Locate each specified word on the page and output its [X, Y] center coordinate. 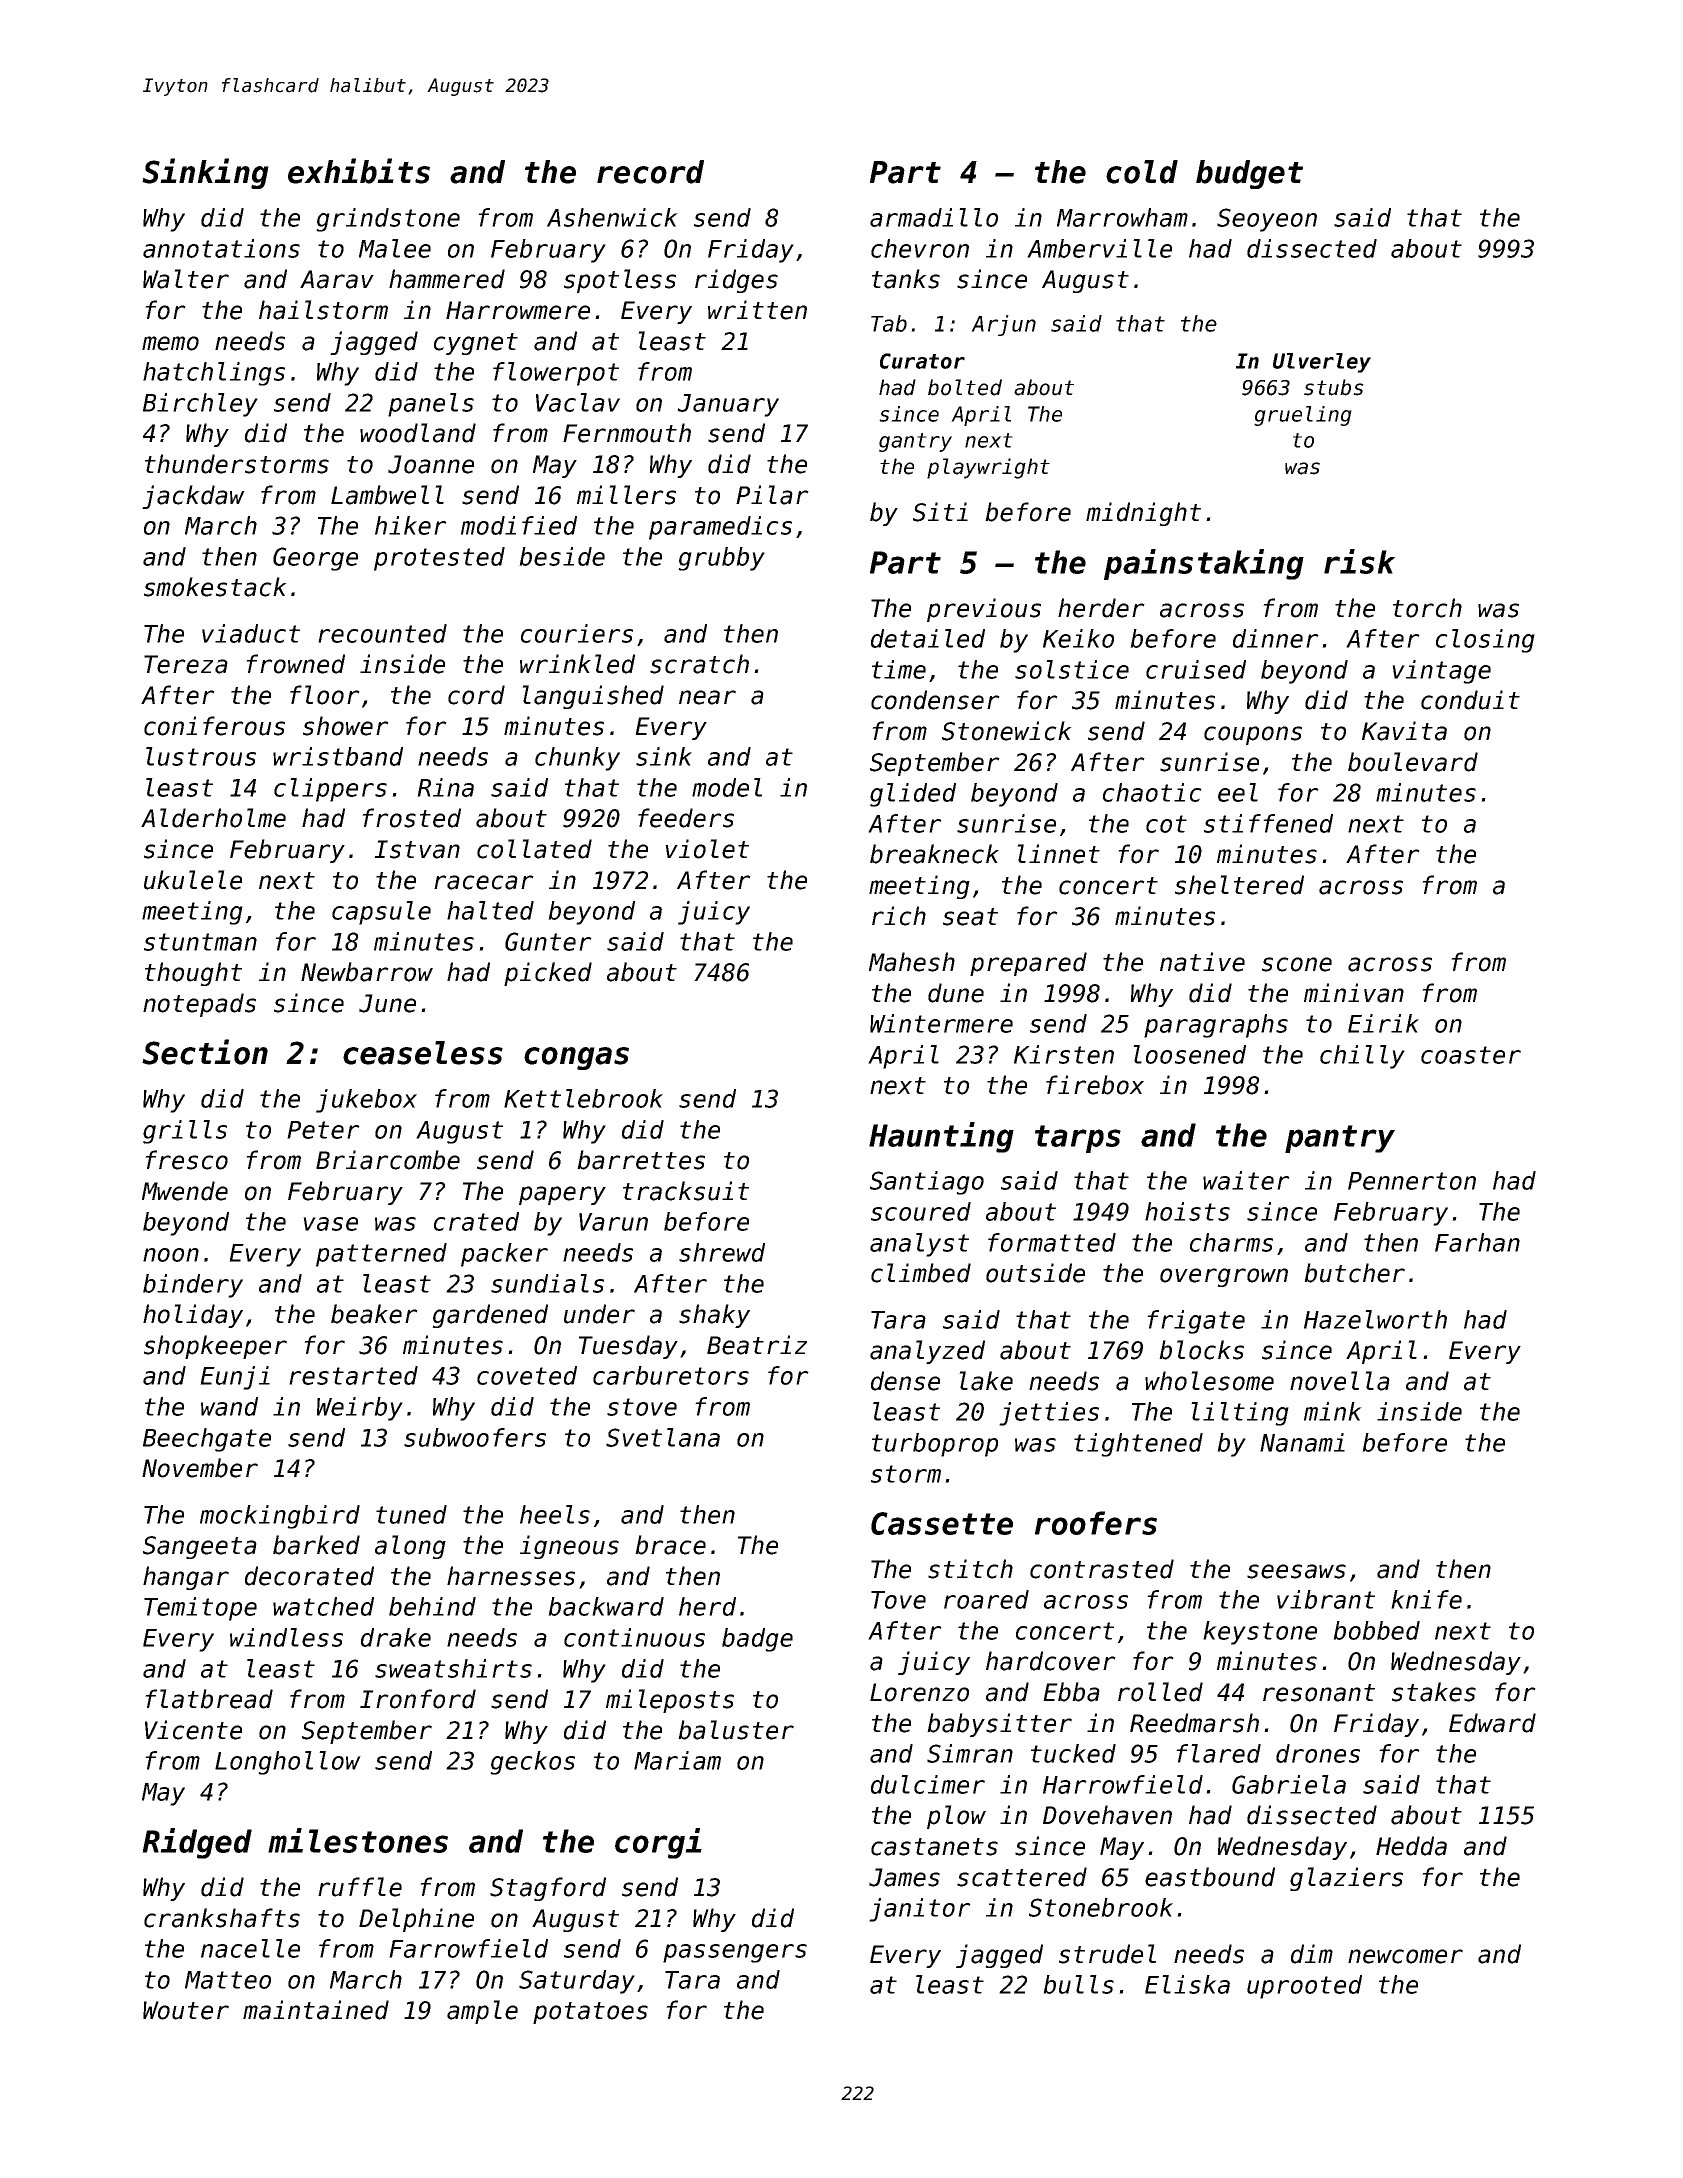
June [387, 1003]
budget [1249, 174]
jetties [1049, 1414]
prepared [1028, 964]
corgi [658, 1843]
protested [439, 559]
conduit [1470, 700]
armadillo [934, 217]
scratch [699, 664]
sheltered [1239, 885]
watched [323, 1606]
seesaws [1296, 1571]
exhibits [359, 171]
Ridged [197, 1843]
